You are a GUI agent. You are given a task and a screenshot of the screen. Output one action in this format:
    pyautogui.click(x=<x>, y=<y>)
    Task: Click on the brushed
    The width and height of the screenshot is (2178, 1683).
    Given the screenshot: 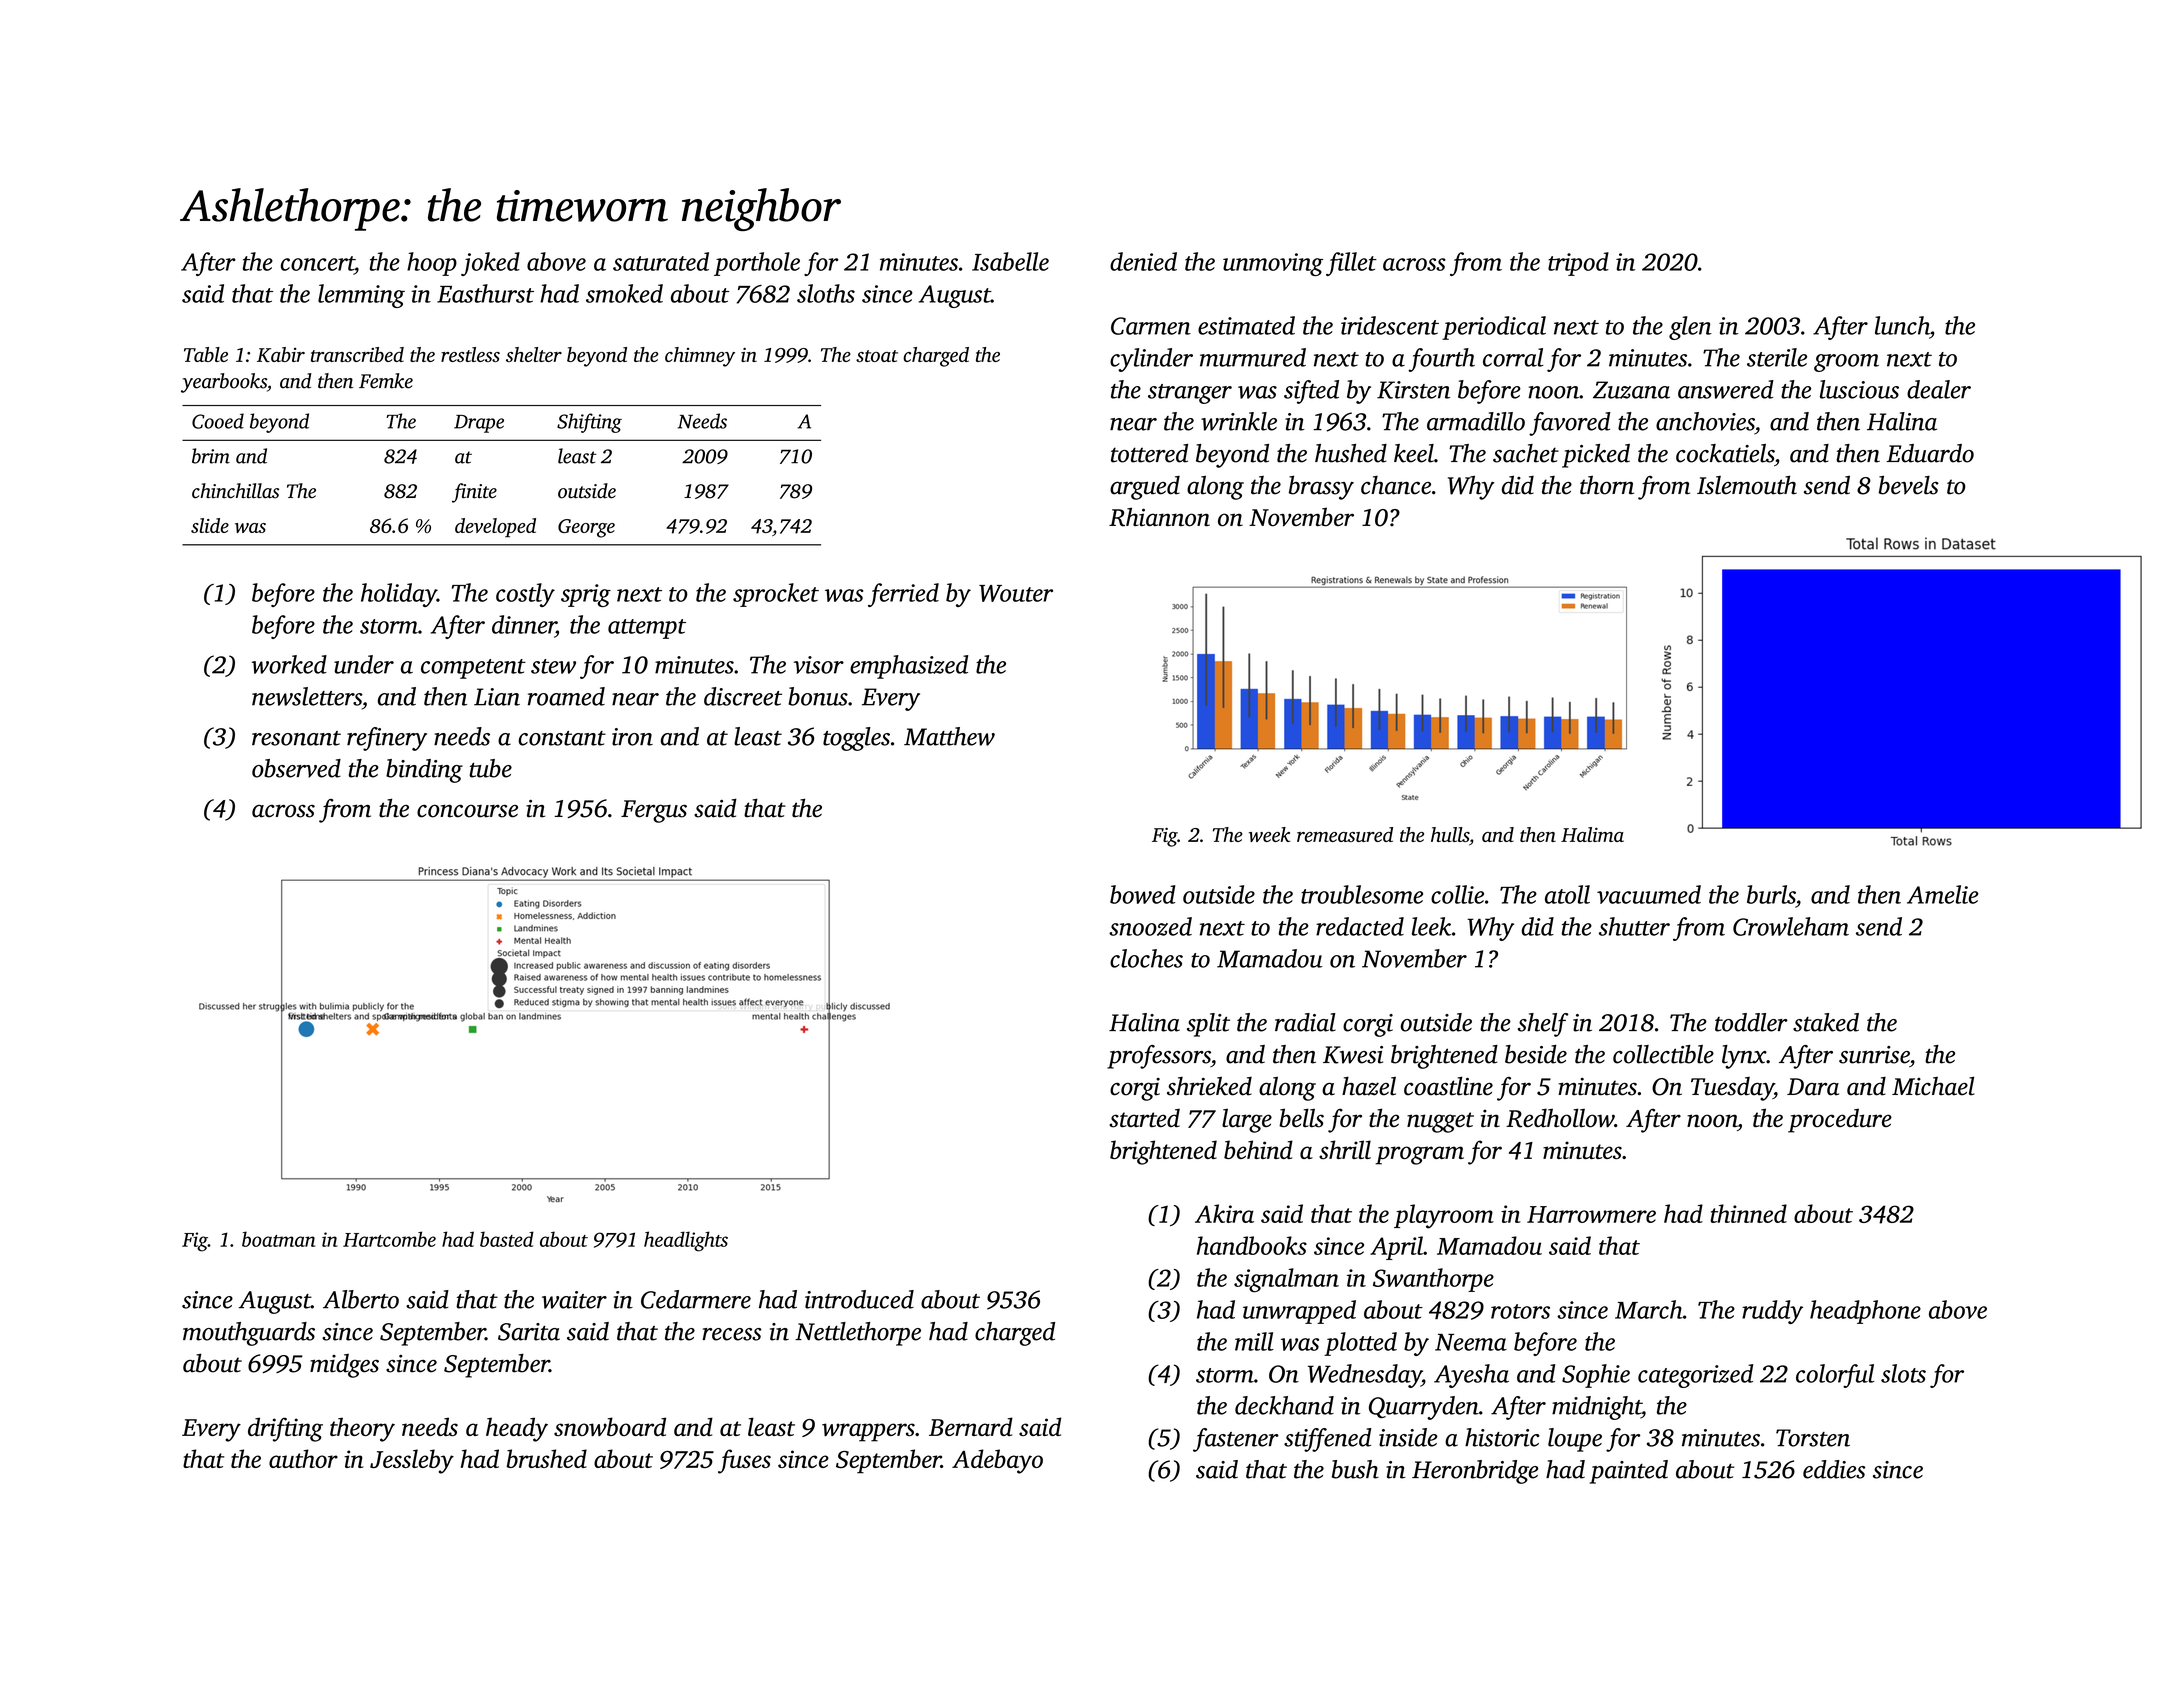 What is the action you would take?
    pyautogui.click(x=546, y=1458)
